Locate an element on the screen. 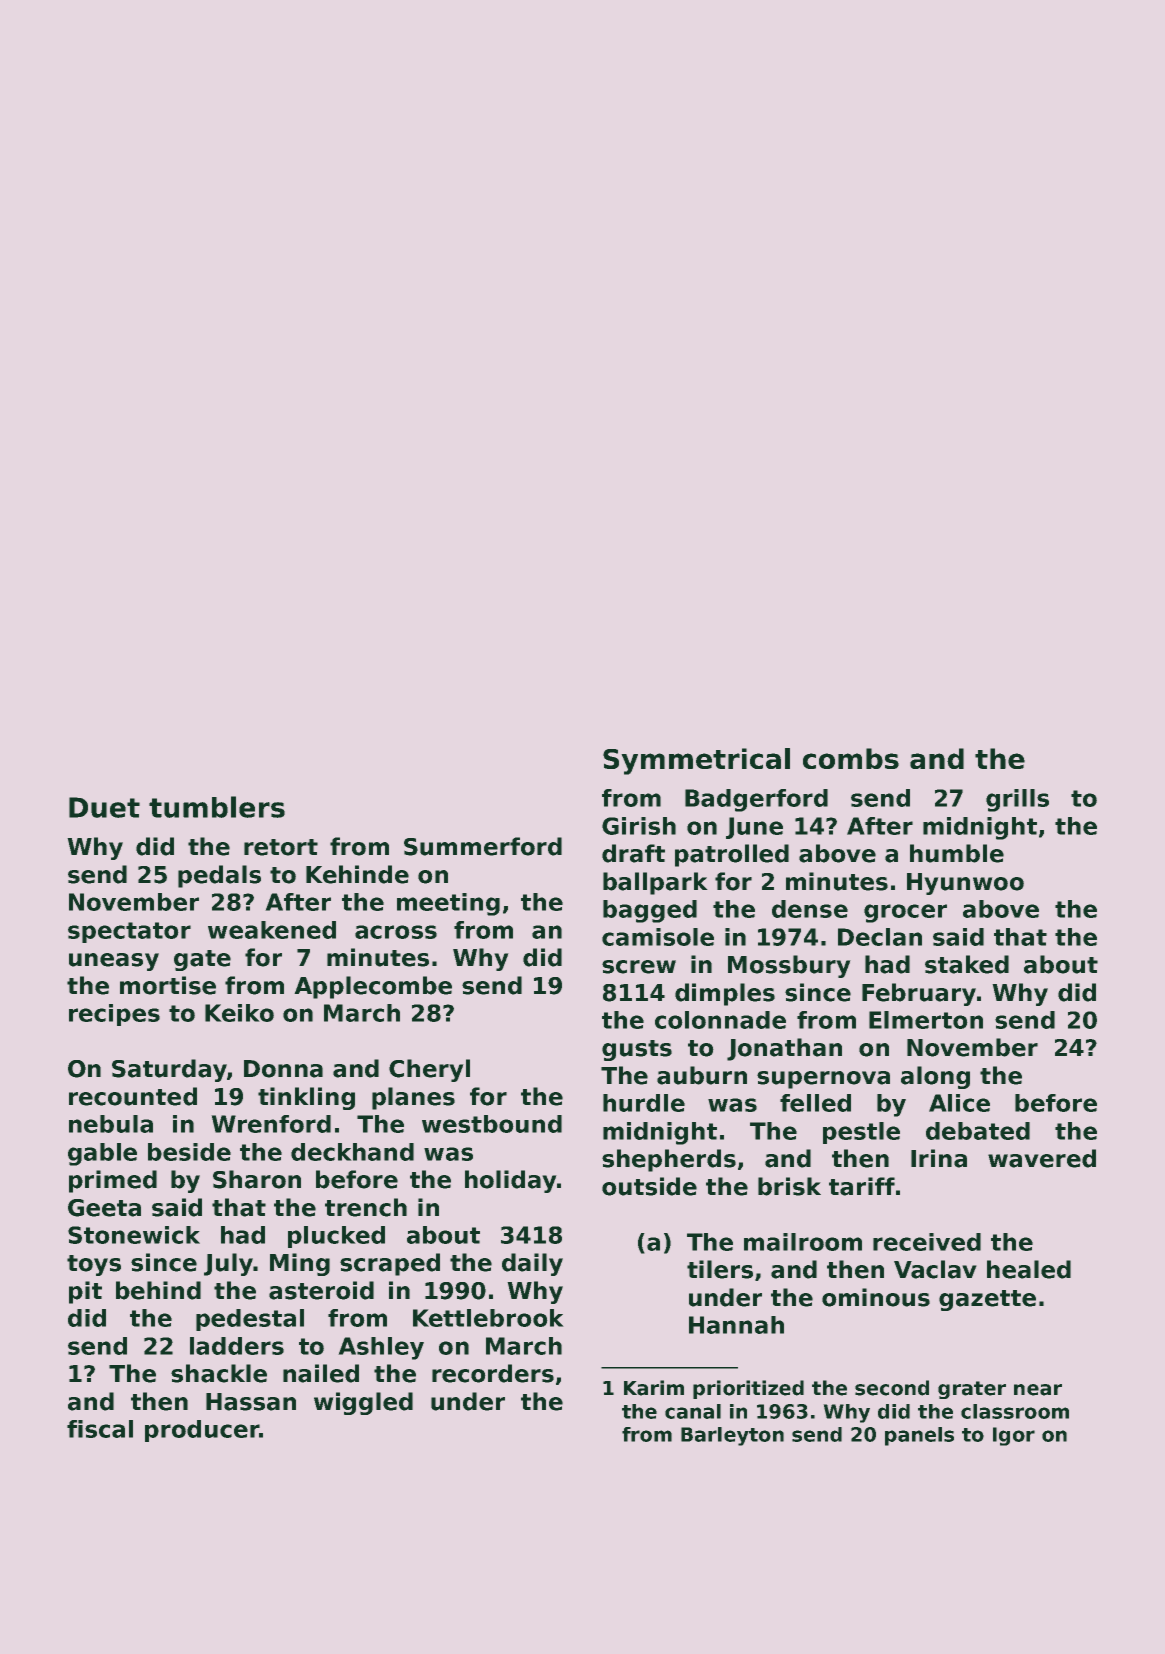 This screenshot has height=1654, width=1165. June is located at coordinates (754, 828).
